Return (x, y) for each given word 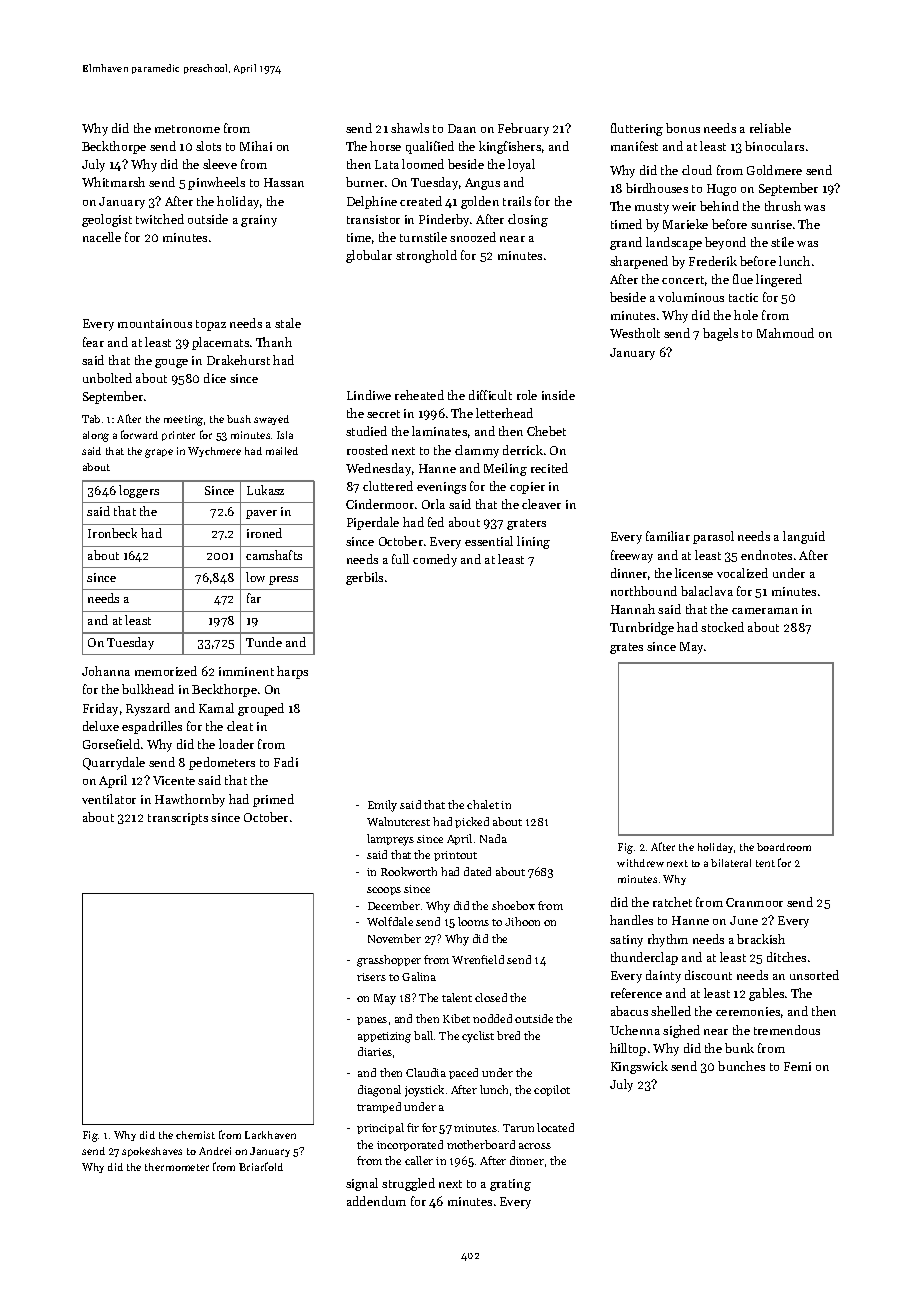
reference (636, 993)
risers (371, 977)
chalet (483, 804)
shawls (410, 128)
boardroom (784, 847)
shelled (671, 1011)
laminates (439, 431)
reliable (770, 128)
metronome (187, 129)
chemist (195, 1135)
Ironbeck (112, 533)
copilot (552, 1090)
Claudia (426, 1072)
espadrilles (152, 727)
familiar (668, 536)
